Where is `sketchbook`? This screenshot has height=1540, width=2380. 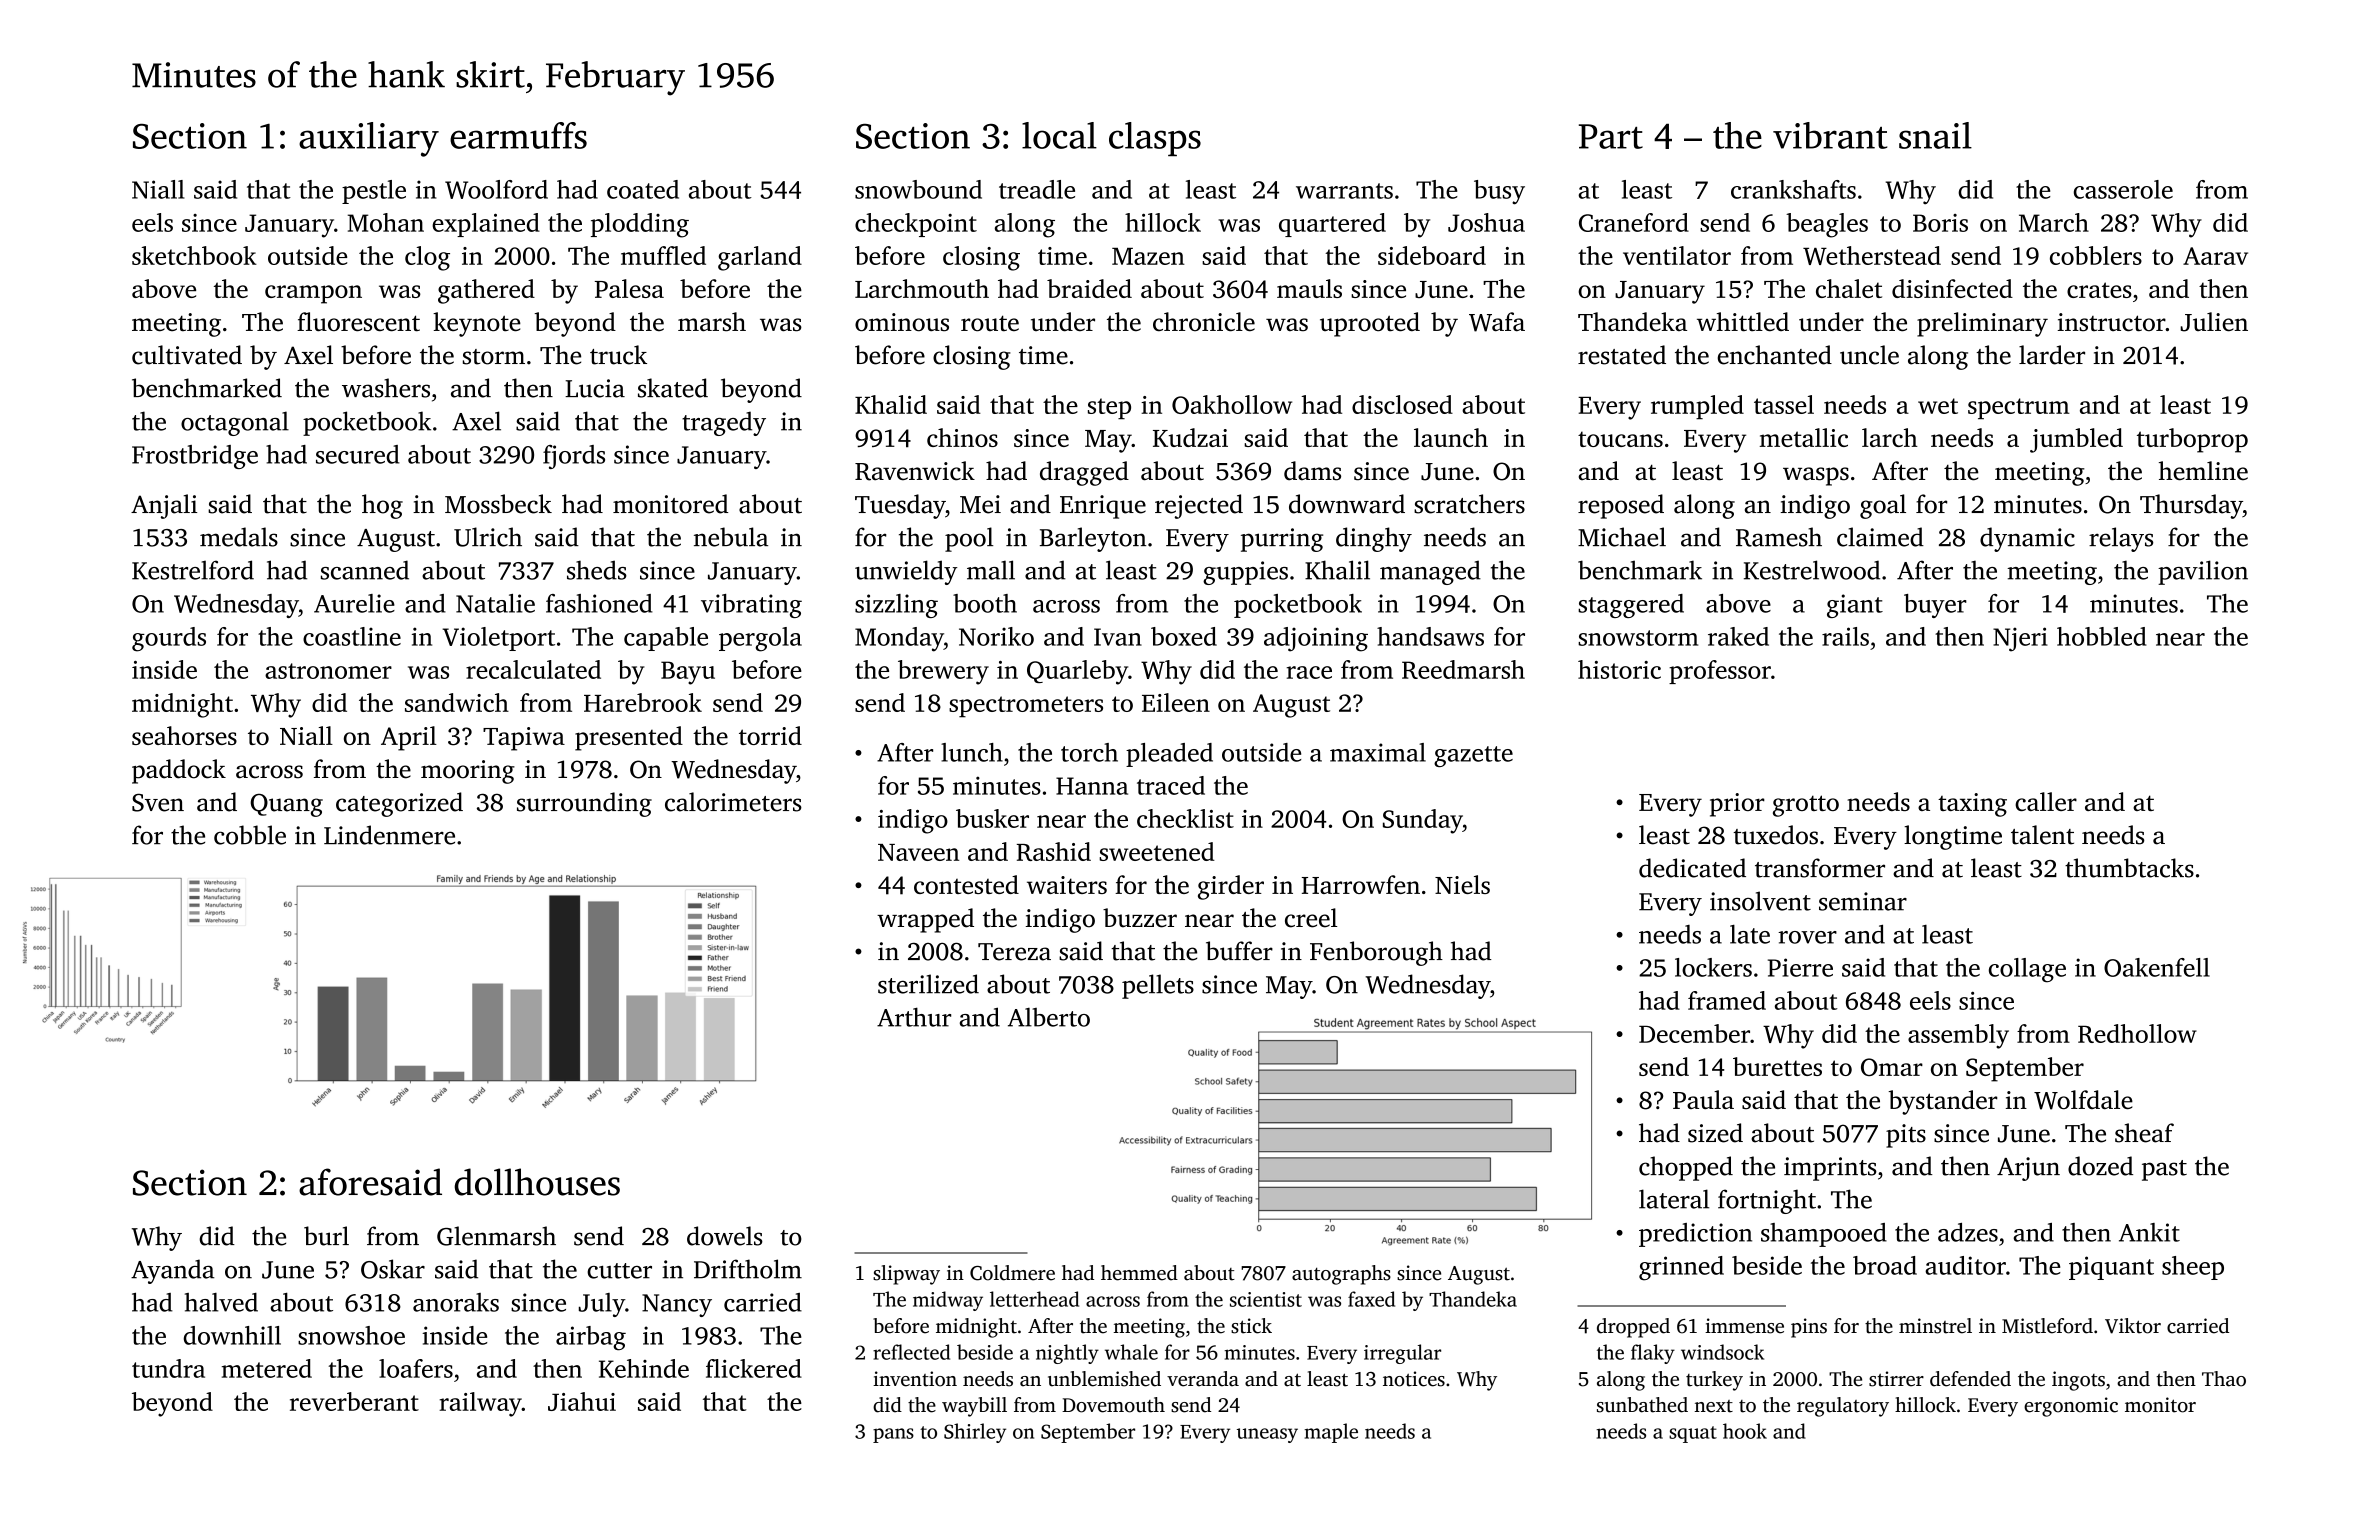
sketchbook is located at coordinates (194, 255).
